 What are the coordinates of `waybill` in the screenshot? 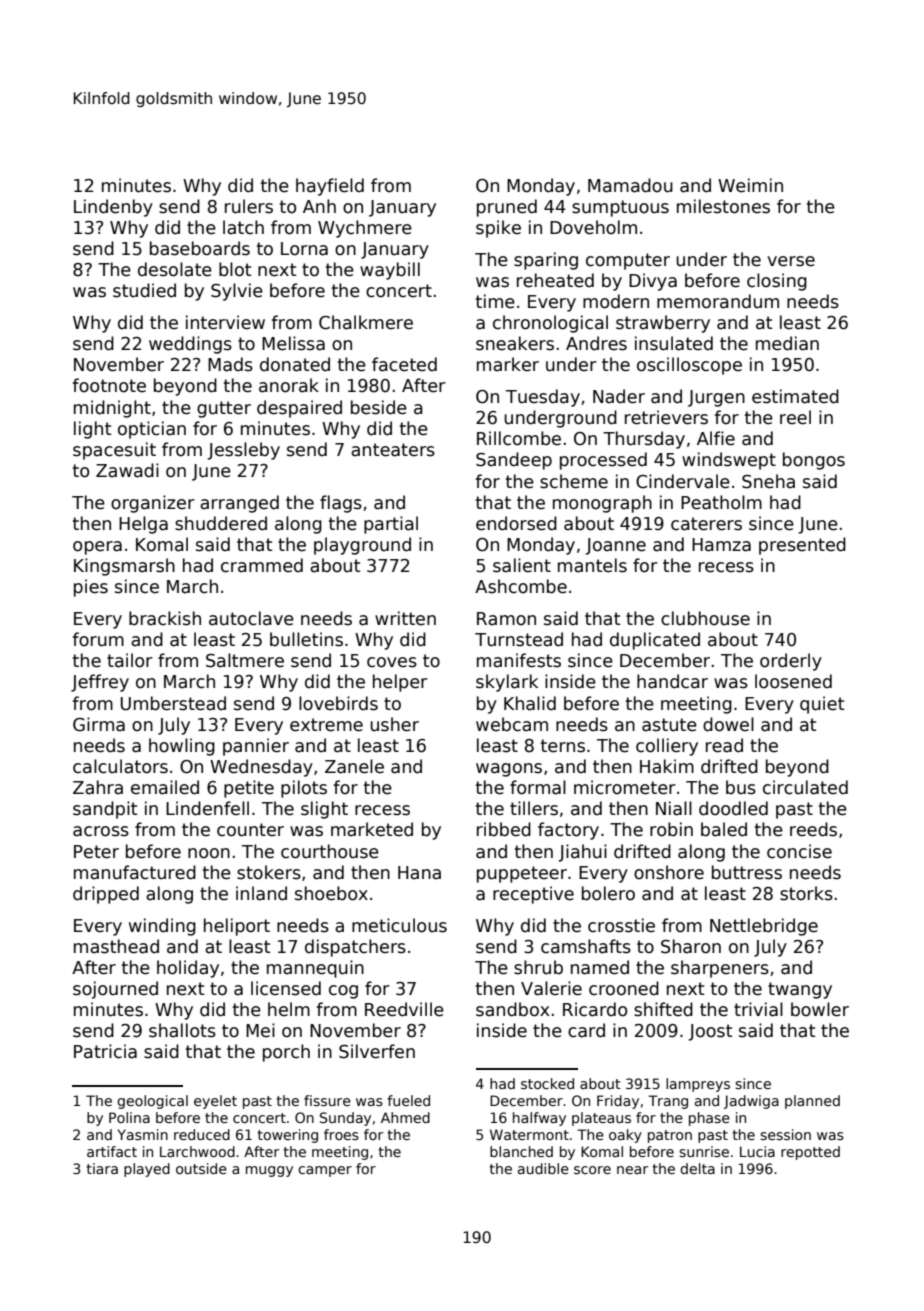 It's located at (390, 271).
